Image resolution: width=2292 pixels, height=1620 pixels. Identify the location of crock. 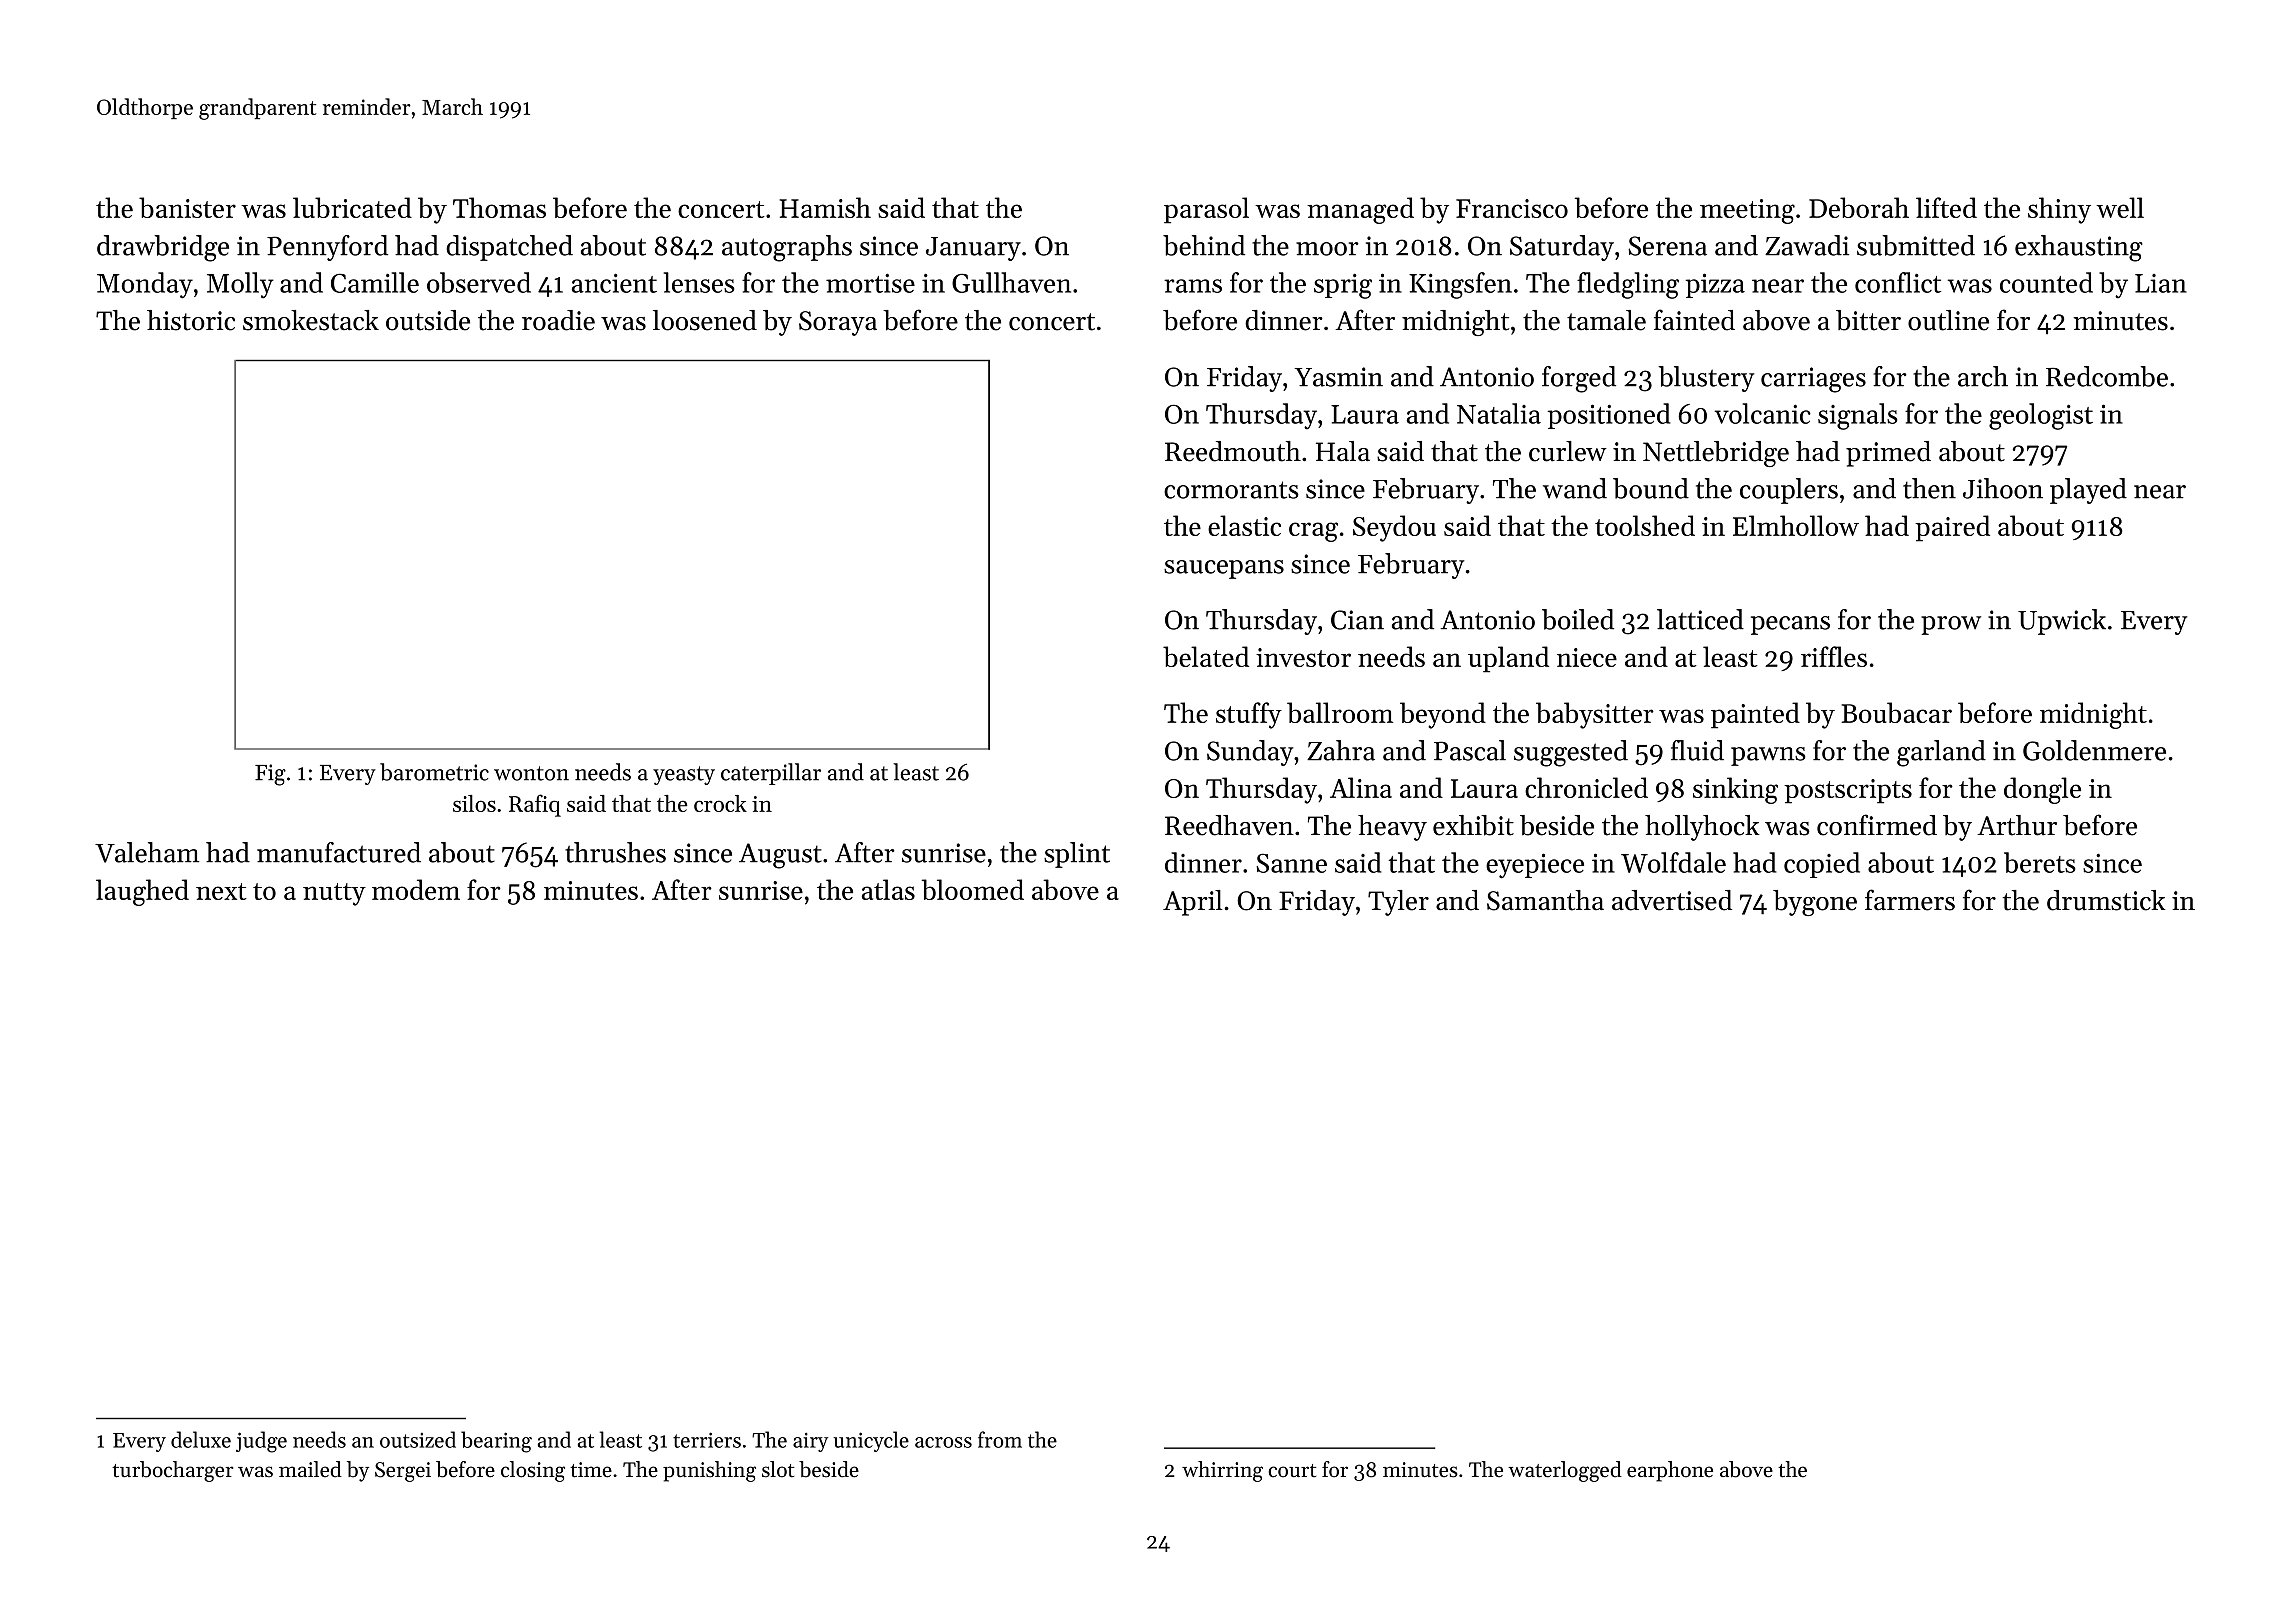
(720, 803).
